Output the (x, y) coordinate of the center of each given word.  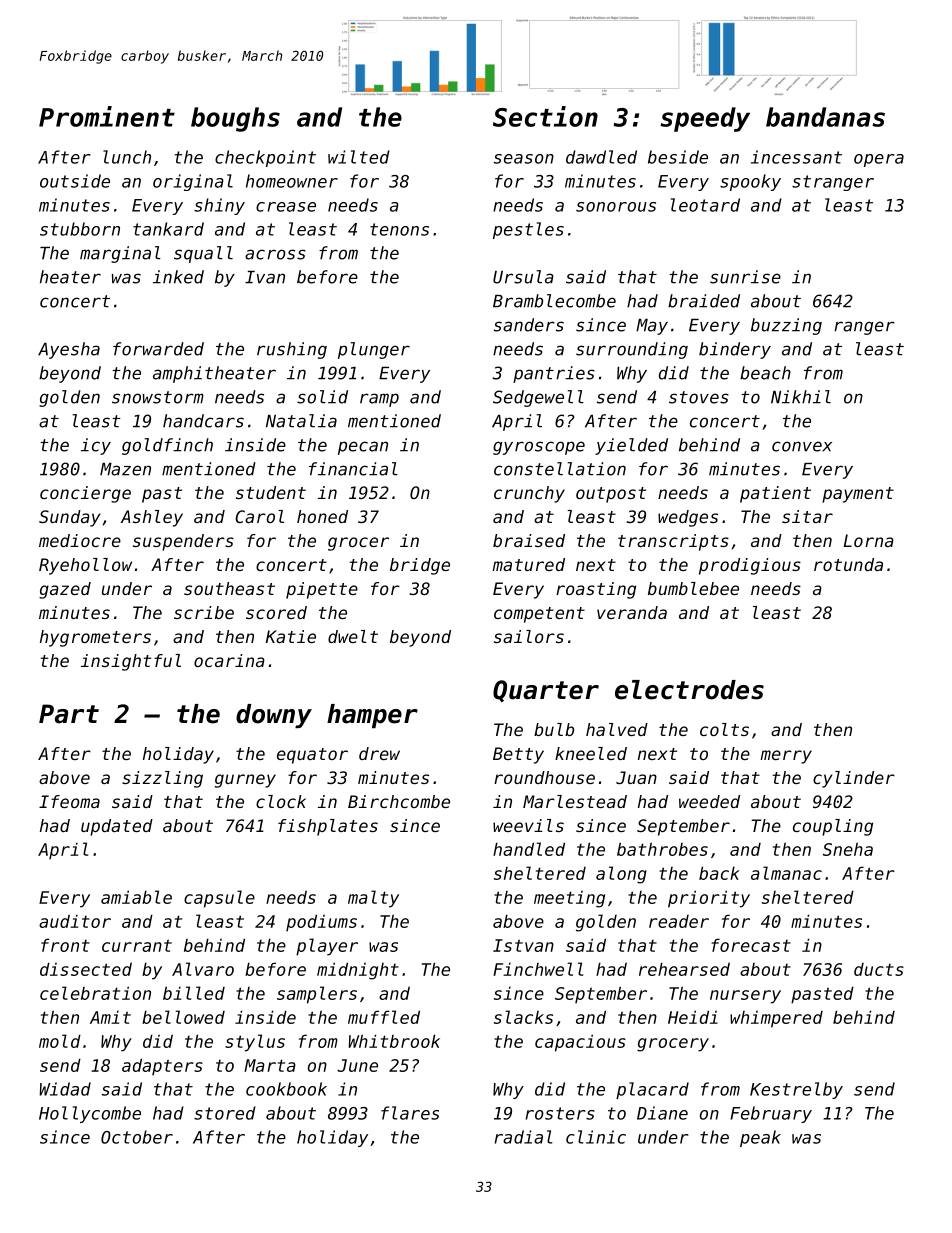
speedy (705, 119)
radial (524, 1137)
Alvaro (203, 969)
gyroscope (539, 448)
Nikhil (801, 397)
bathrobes (662, 849)
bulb (554, 729)
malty (373, 899)
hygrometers (95, 638)
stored (225, 1113)
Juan (636, 777)
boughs (235, 119)
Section (545, 116)
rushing (292, 350)
